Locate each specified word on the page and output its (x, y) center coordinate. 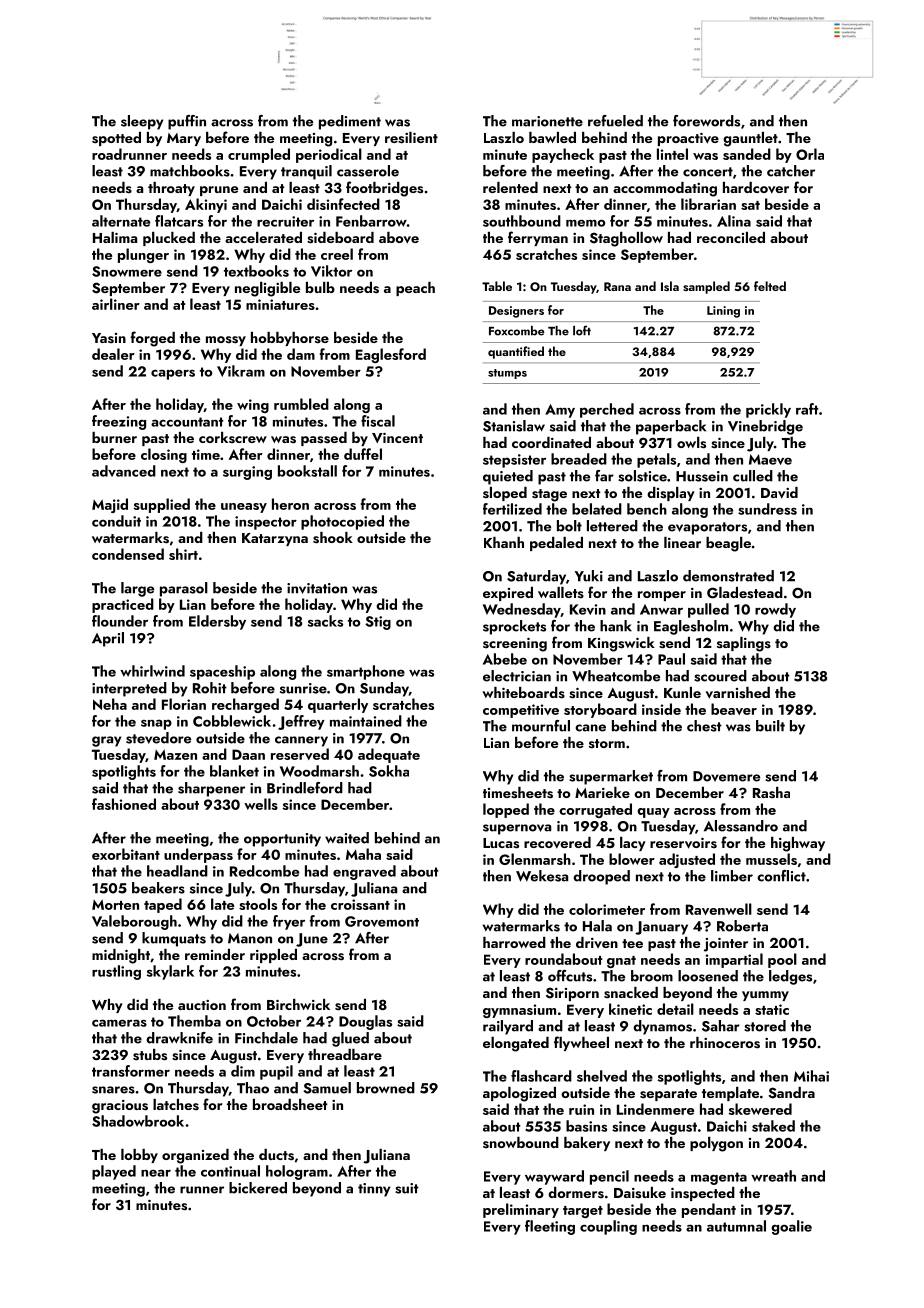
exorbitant (126, 854)
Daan (248, 754)
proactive (688, 139)
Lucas (501, 843)
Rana (617, 286)
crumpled (259, 155)
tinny (374, 1190)
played (114, 1172)
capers (173, 374)
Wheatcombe (616, 676)
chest (704, 726)
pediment (350, 122)
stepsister (514, 461)
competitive (521, 711)
